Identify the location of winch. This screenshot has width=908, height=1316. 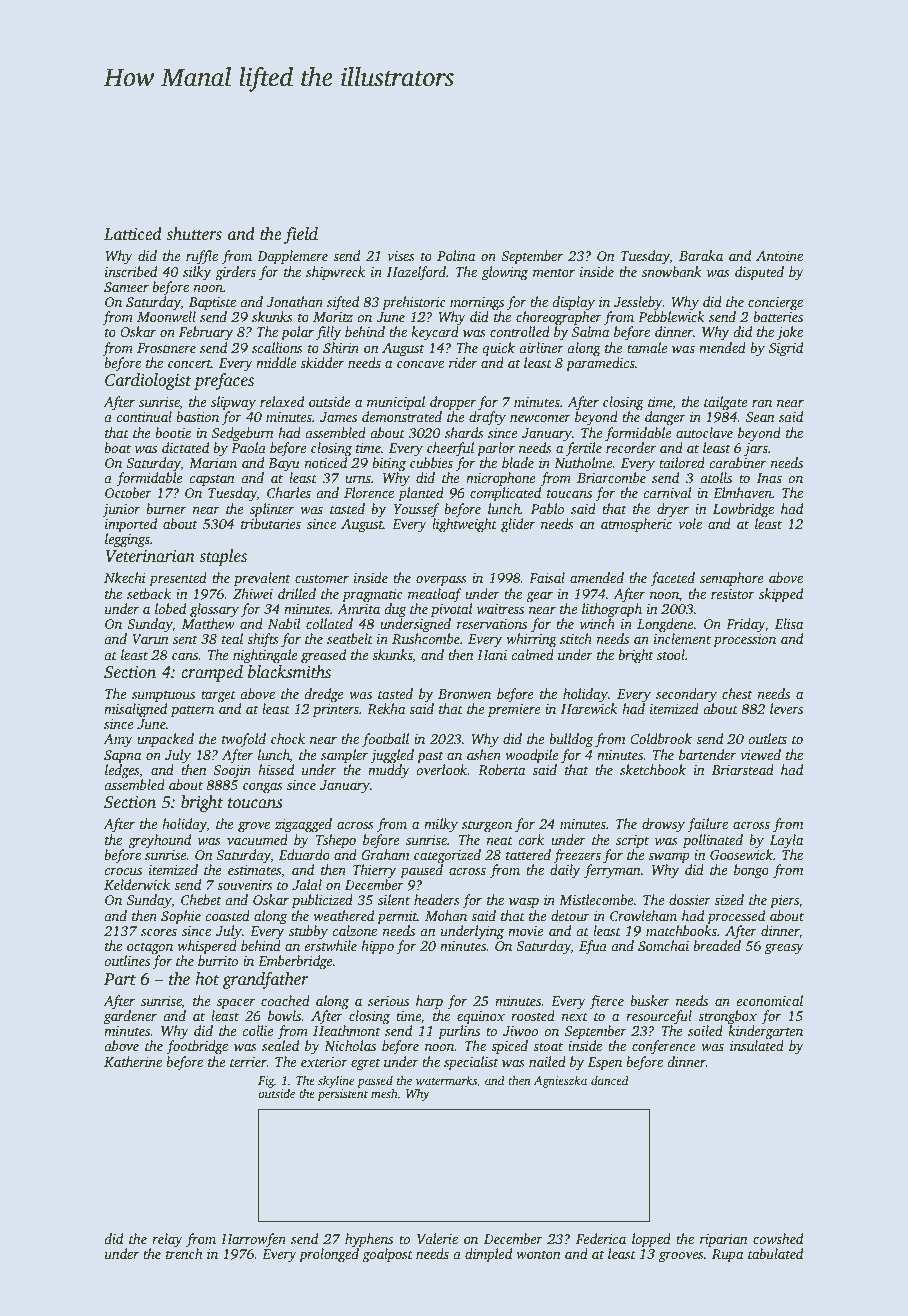
(597, 623).
